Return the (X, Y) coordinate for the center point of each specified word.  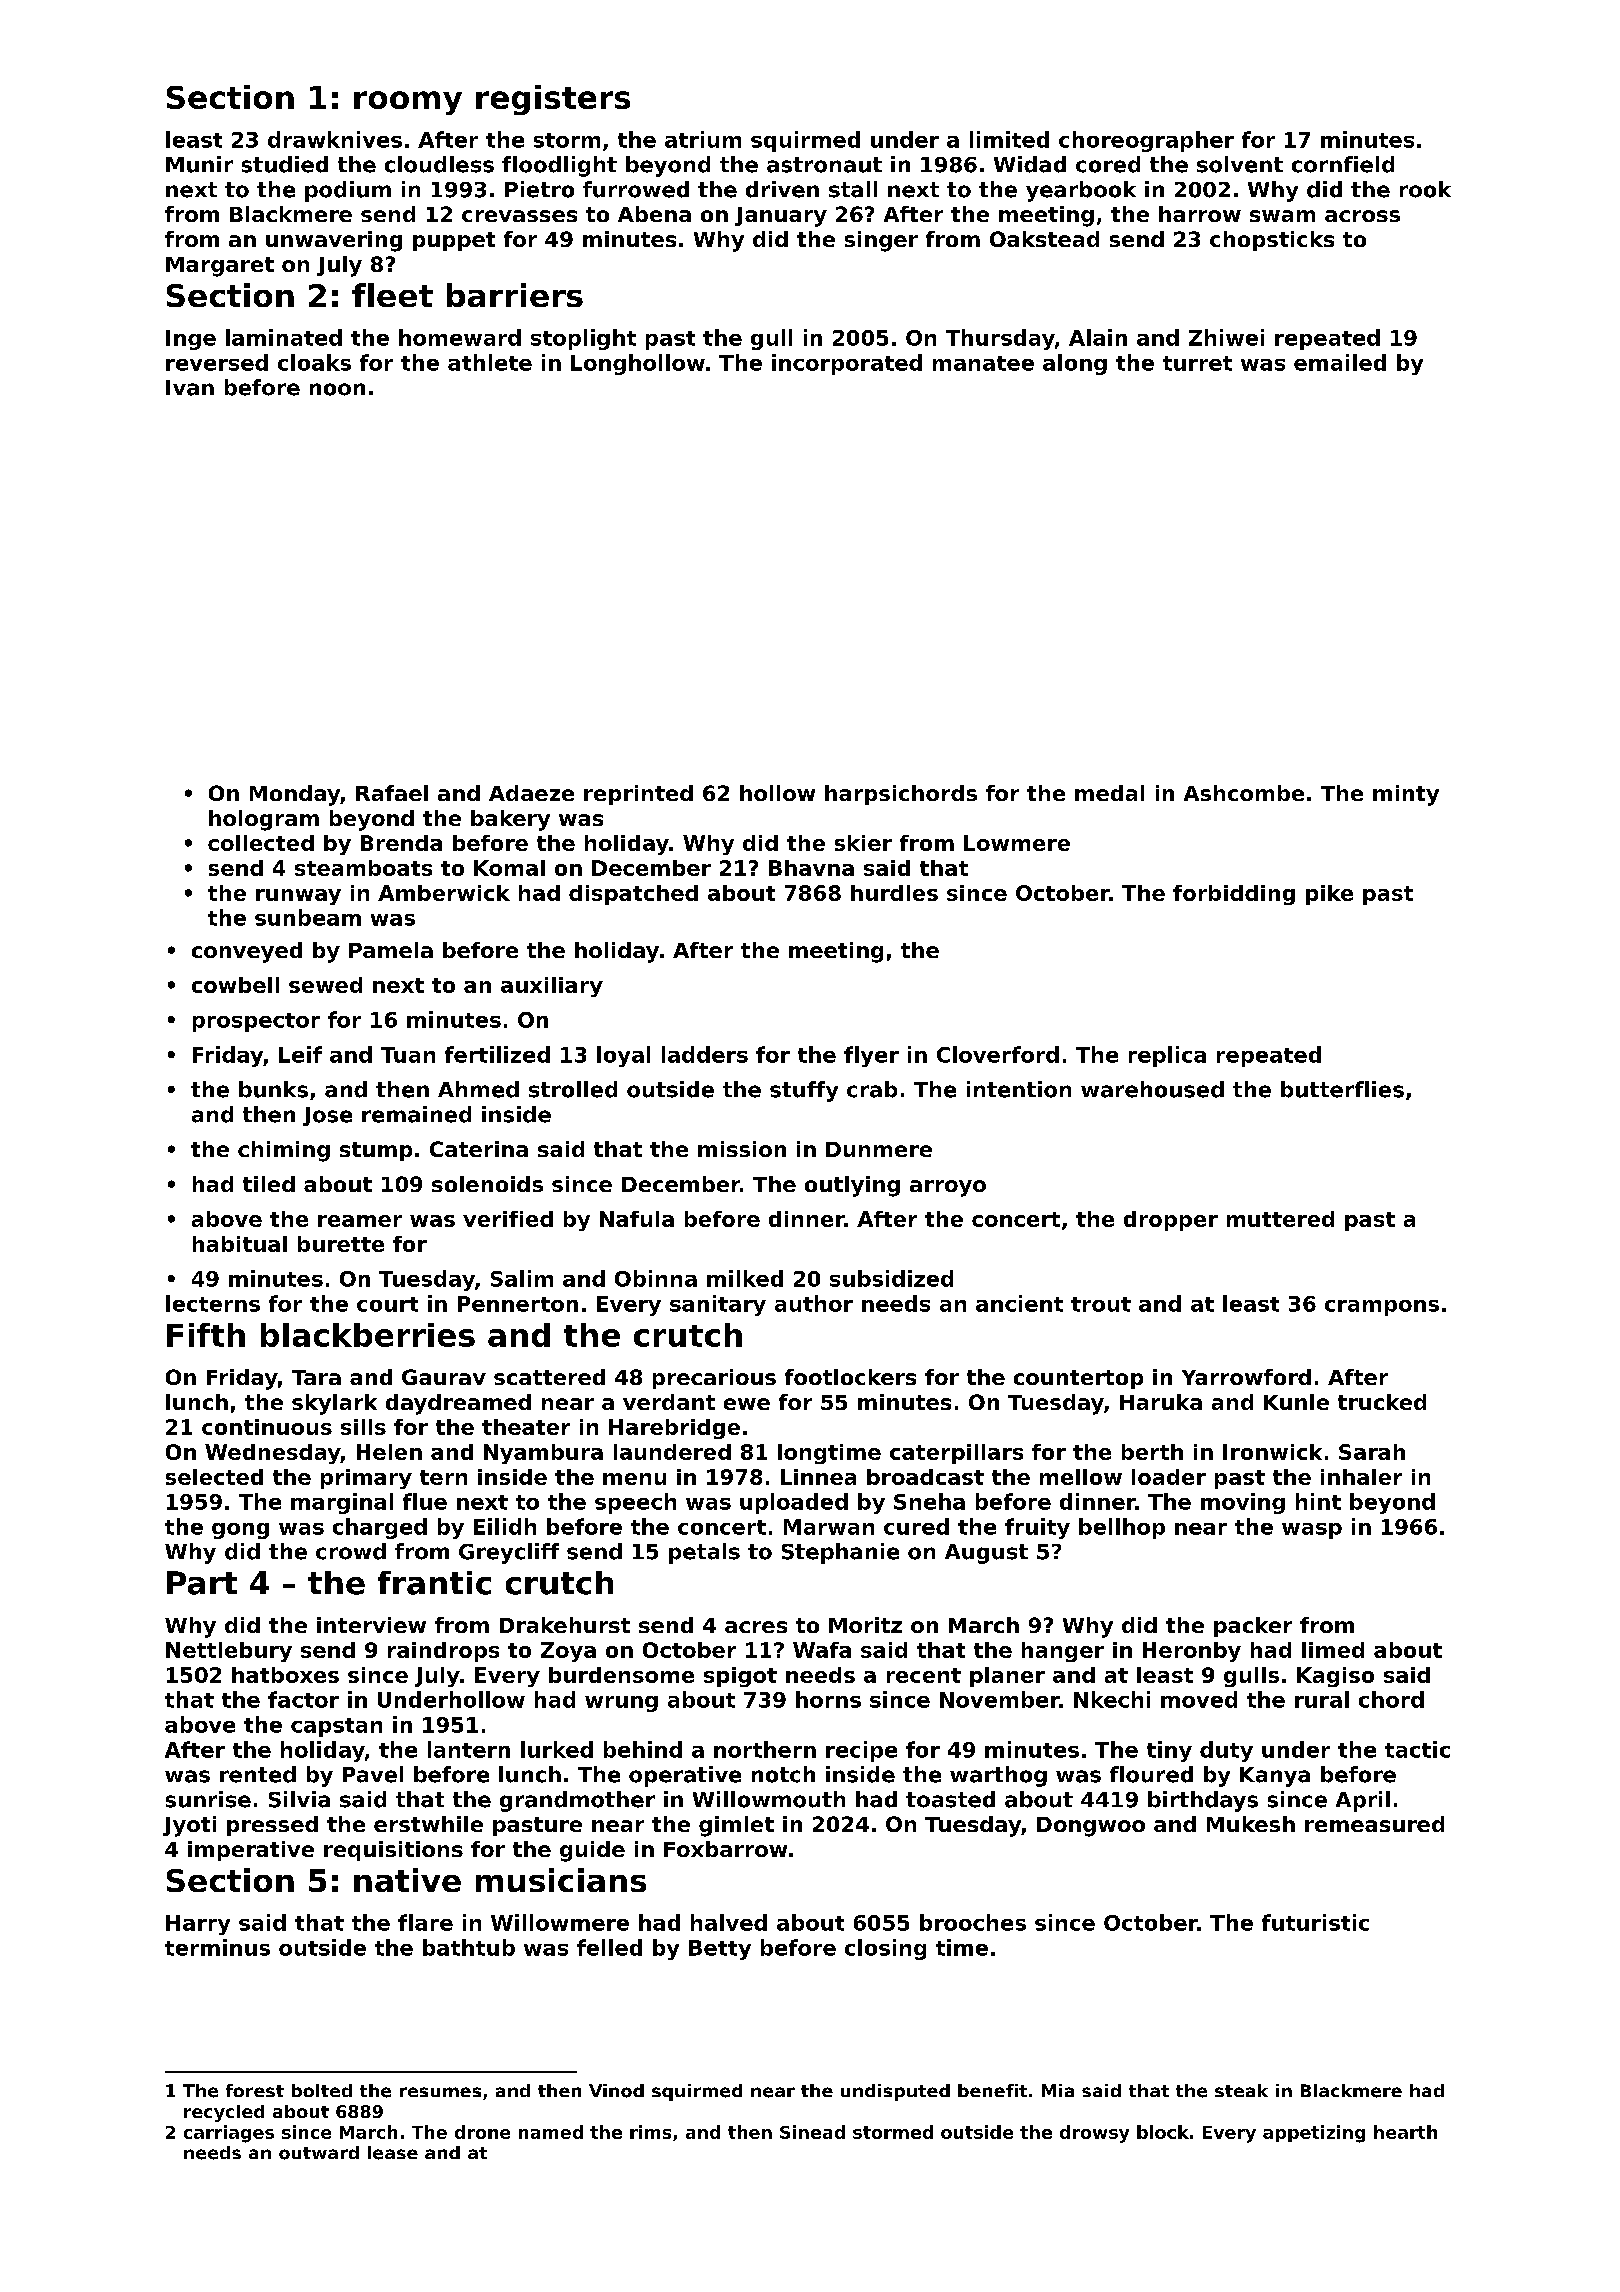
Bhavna (811, 868)
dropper (1171, 1221)
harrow (1200, 214)
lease (393, 2153)
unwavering (334, 241)
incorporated (847, 364)
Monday (295, 795)
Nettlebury (229, 1652)
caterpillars (956, 1454)
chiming (284, 1151)
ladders (705, 1054)
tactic (1417, 1749)
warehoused (1152, 1089)
